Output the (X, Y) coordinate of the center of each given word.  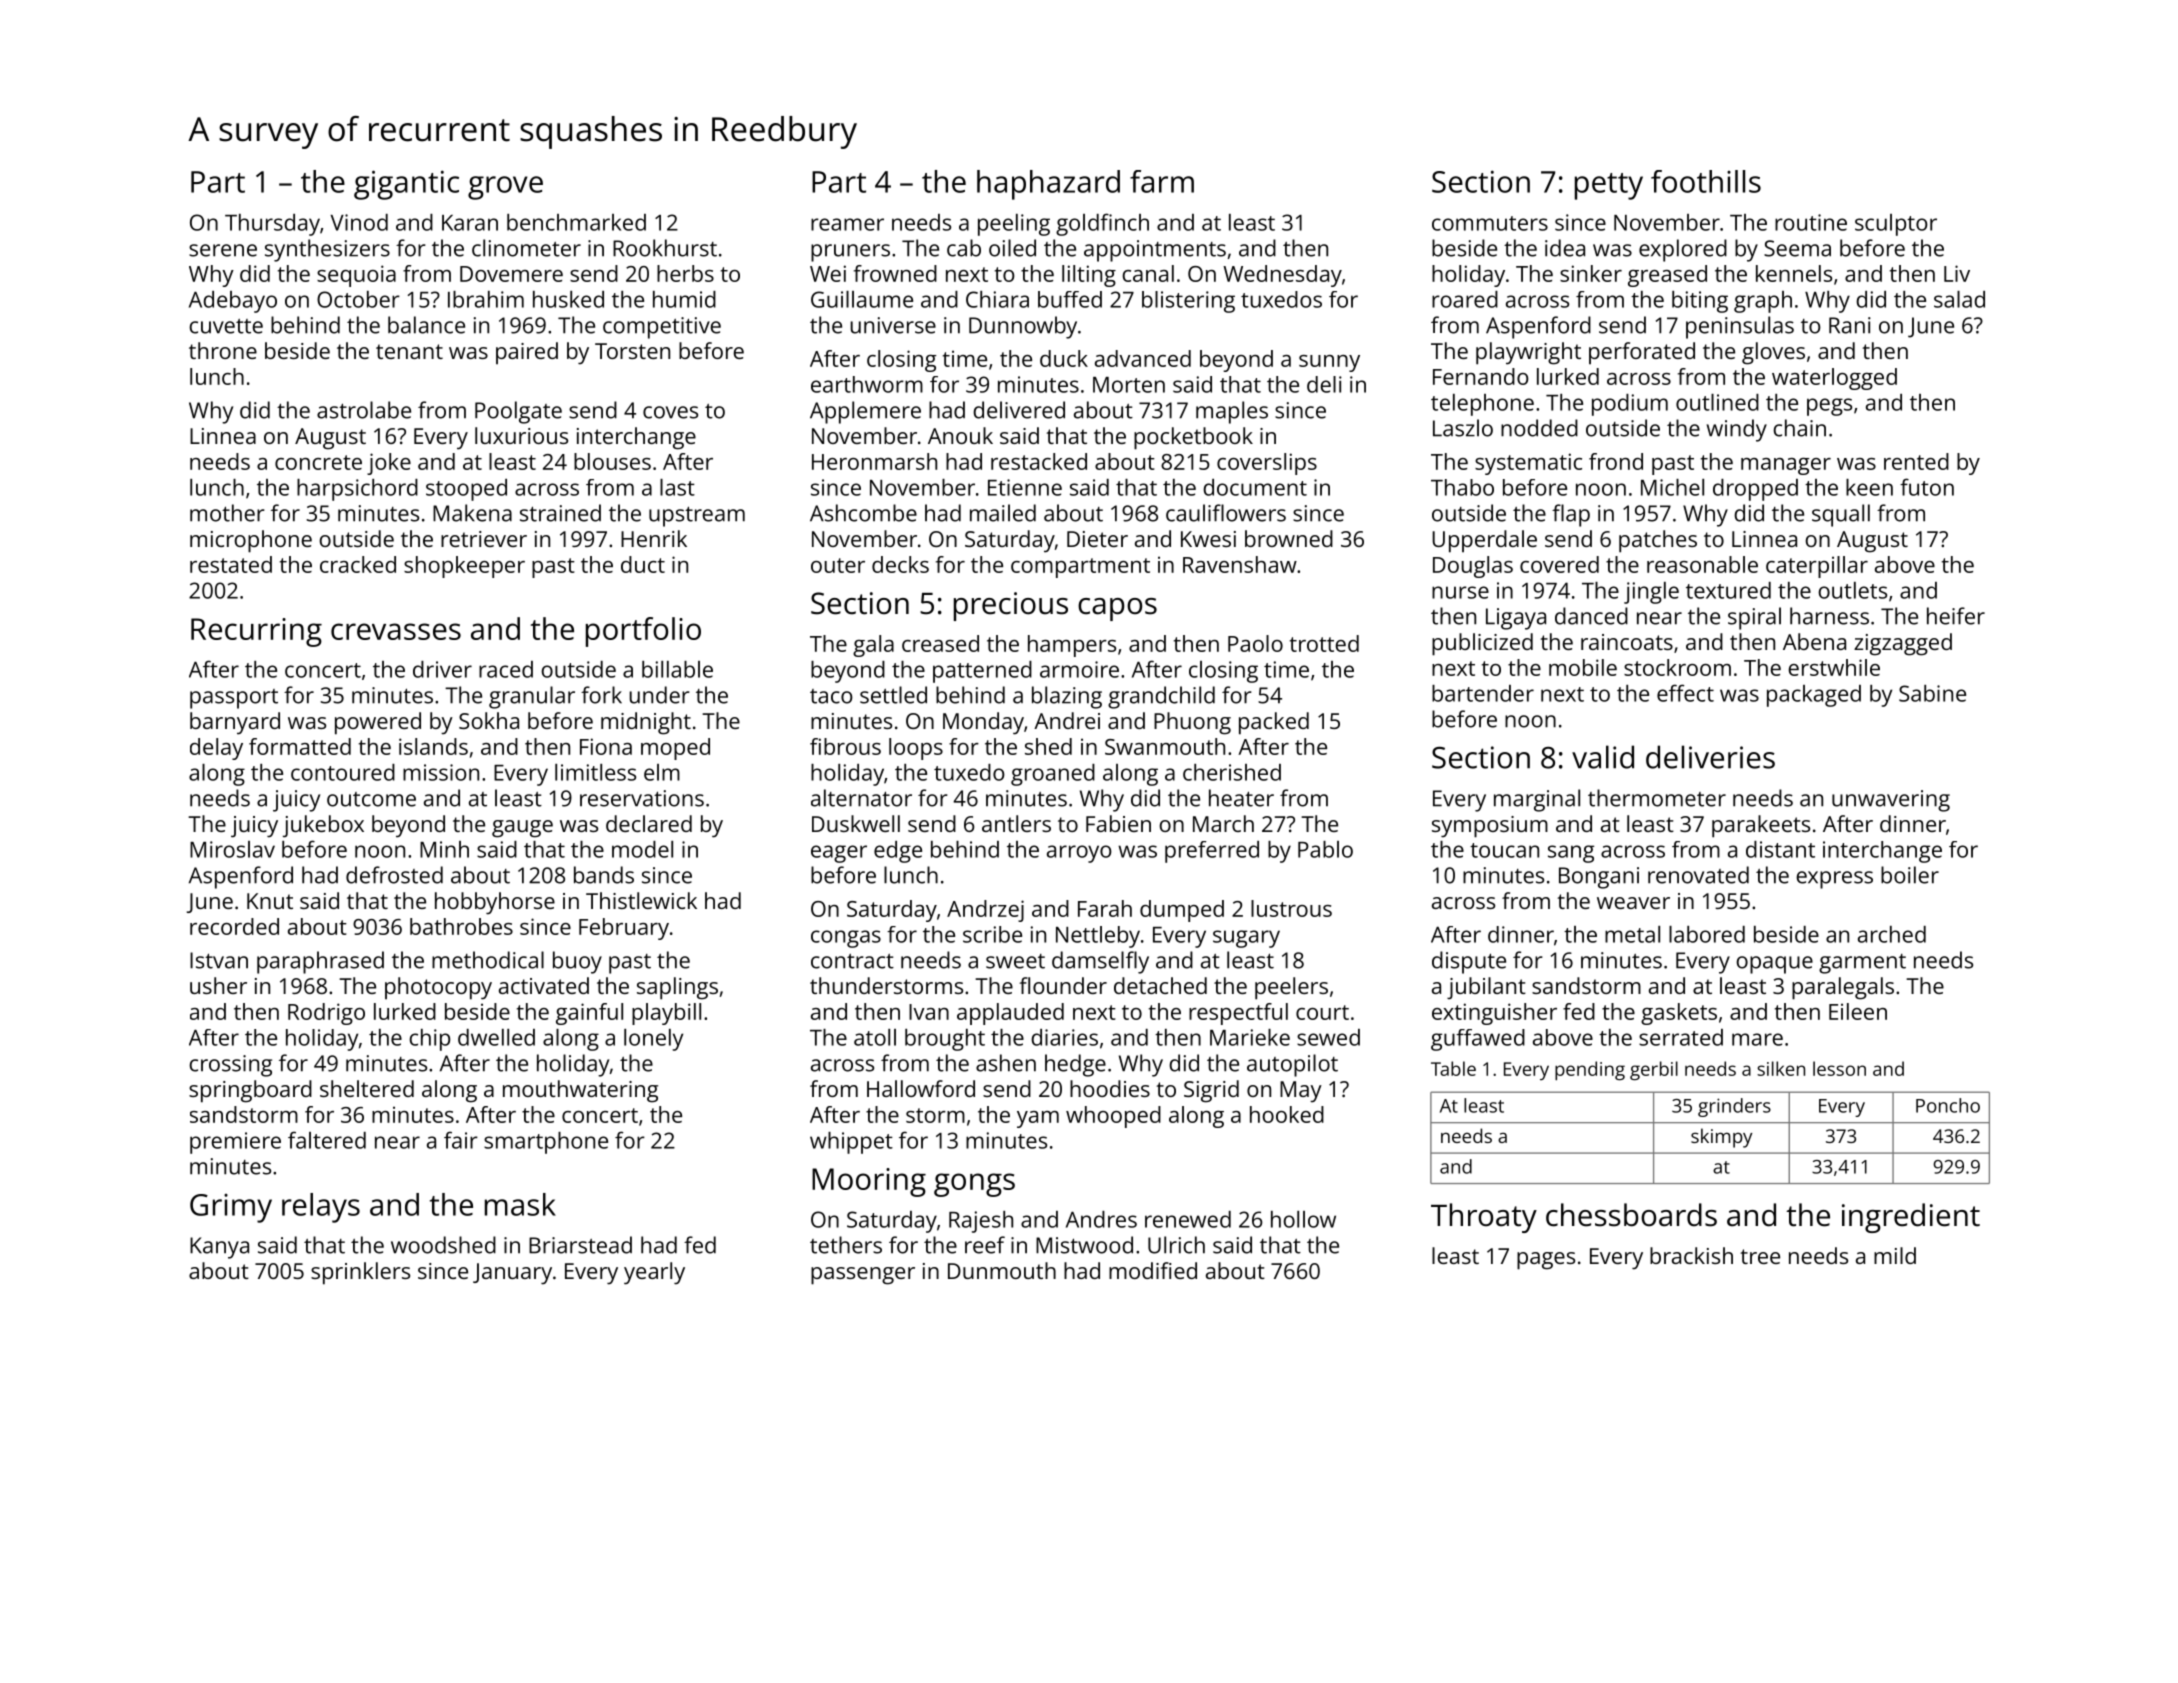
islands (433, 746)
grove (505, 188)
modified (1153, 1270)
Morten (1129, 385)
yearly (654, 1273)
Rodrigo (326, 1014)
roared (1465, 299)
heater (1241, 798)
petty (1609, 186)
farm (1162, 181)
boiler (1910, 875)
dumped (1182, 911)
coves (670, 412)
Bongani (1599, 878)
